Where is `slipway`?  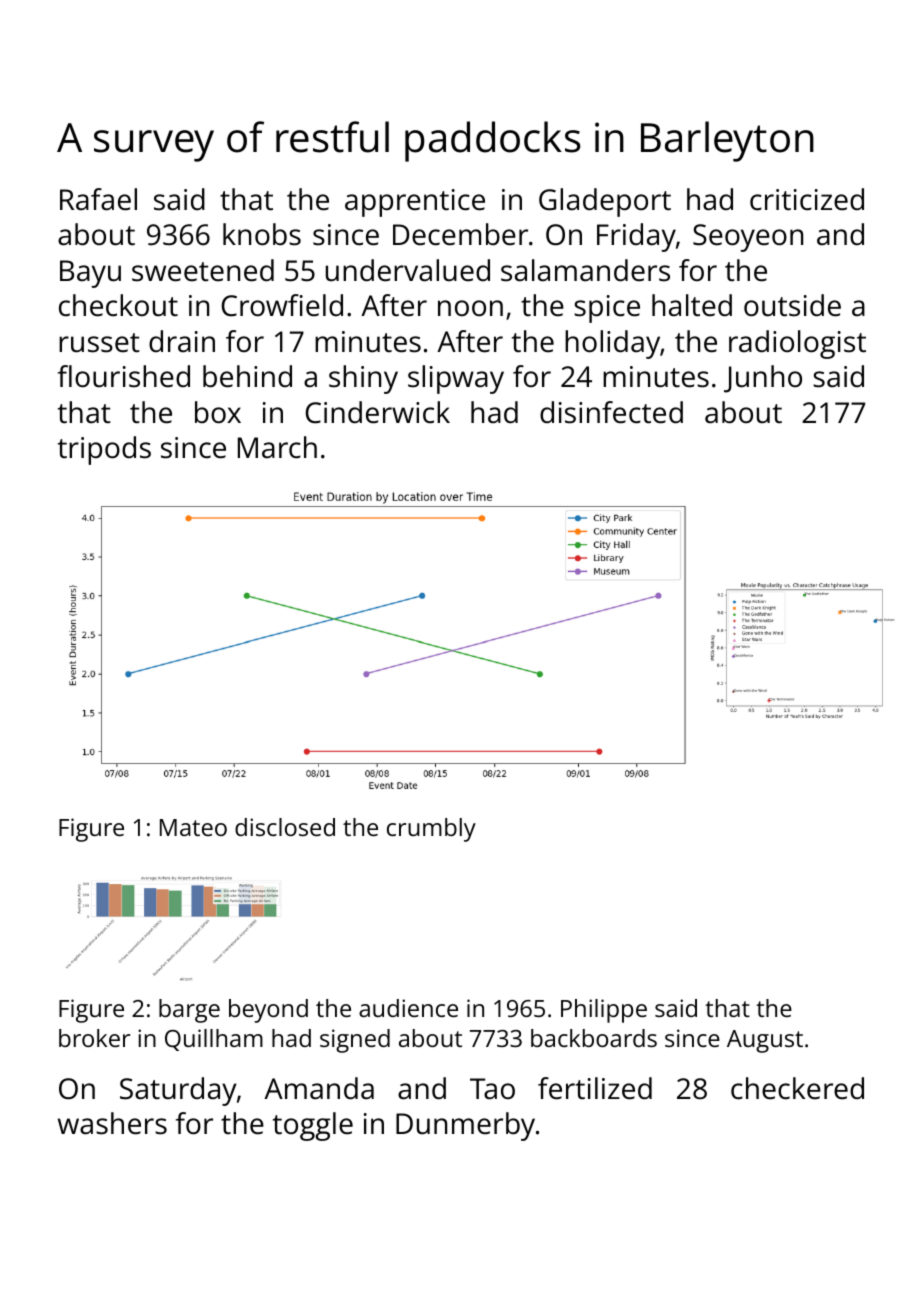 slipway is located at coordinates (456, 379).
